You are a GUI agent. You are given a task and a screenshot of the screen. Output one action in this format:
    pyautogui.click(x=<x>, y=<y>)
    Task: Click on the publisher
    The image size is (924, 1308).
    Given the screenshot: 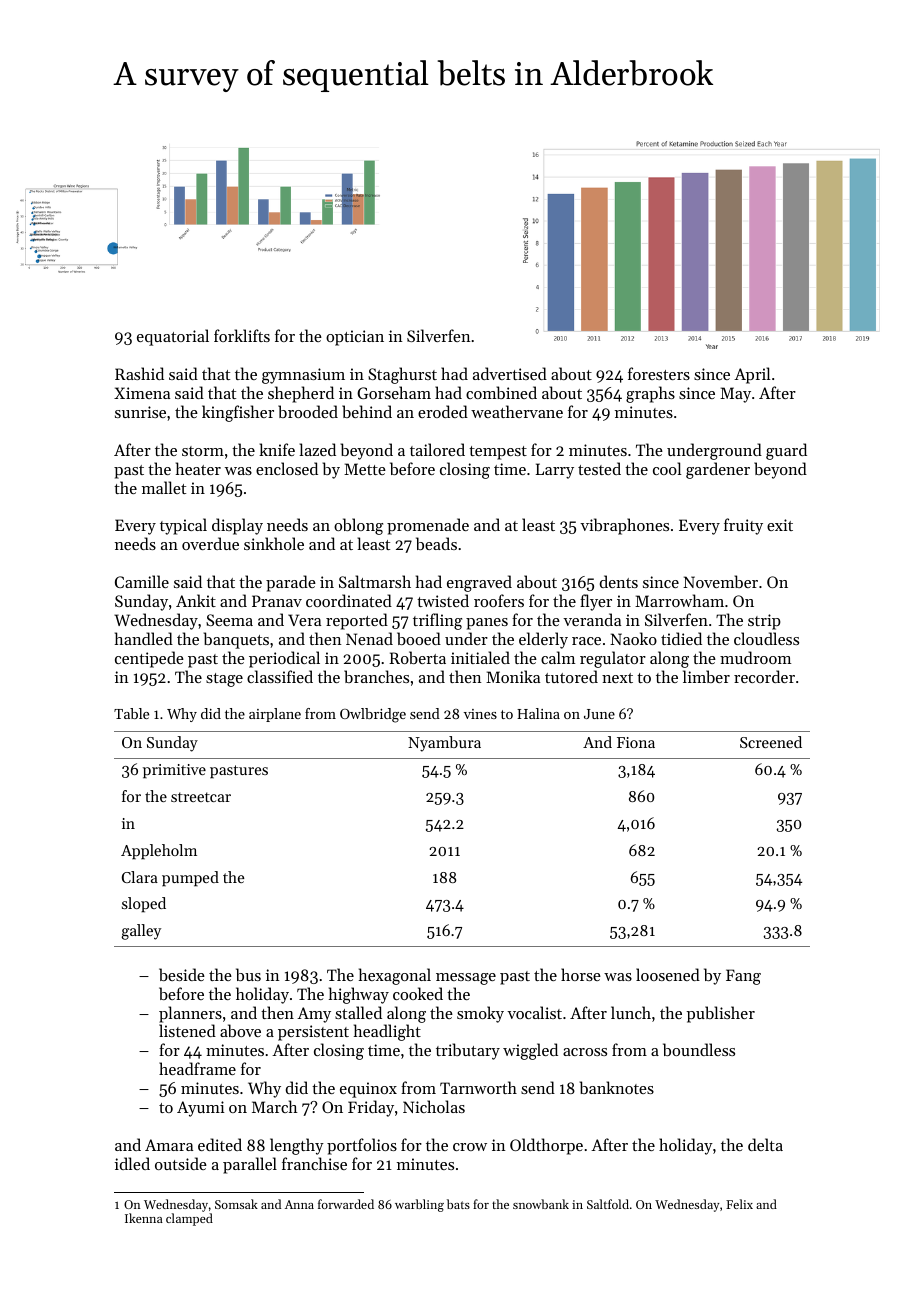 What is the action you would take?
    pyautogui.click(x=721, y=1014)
